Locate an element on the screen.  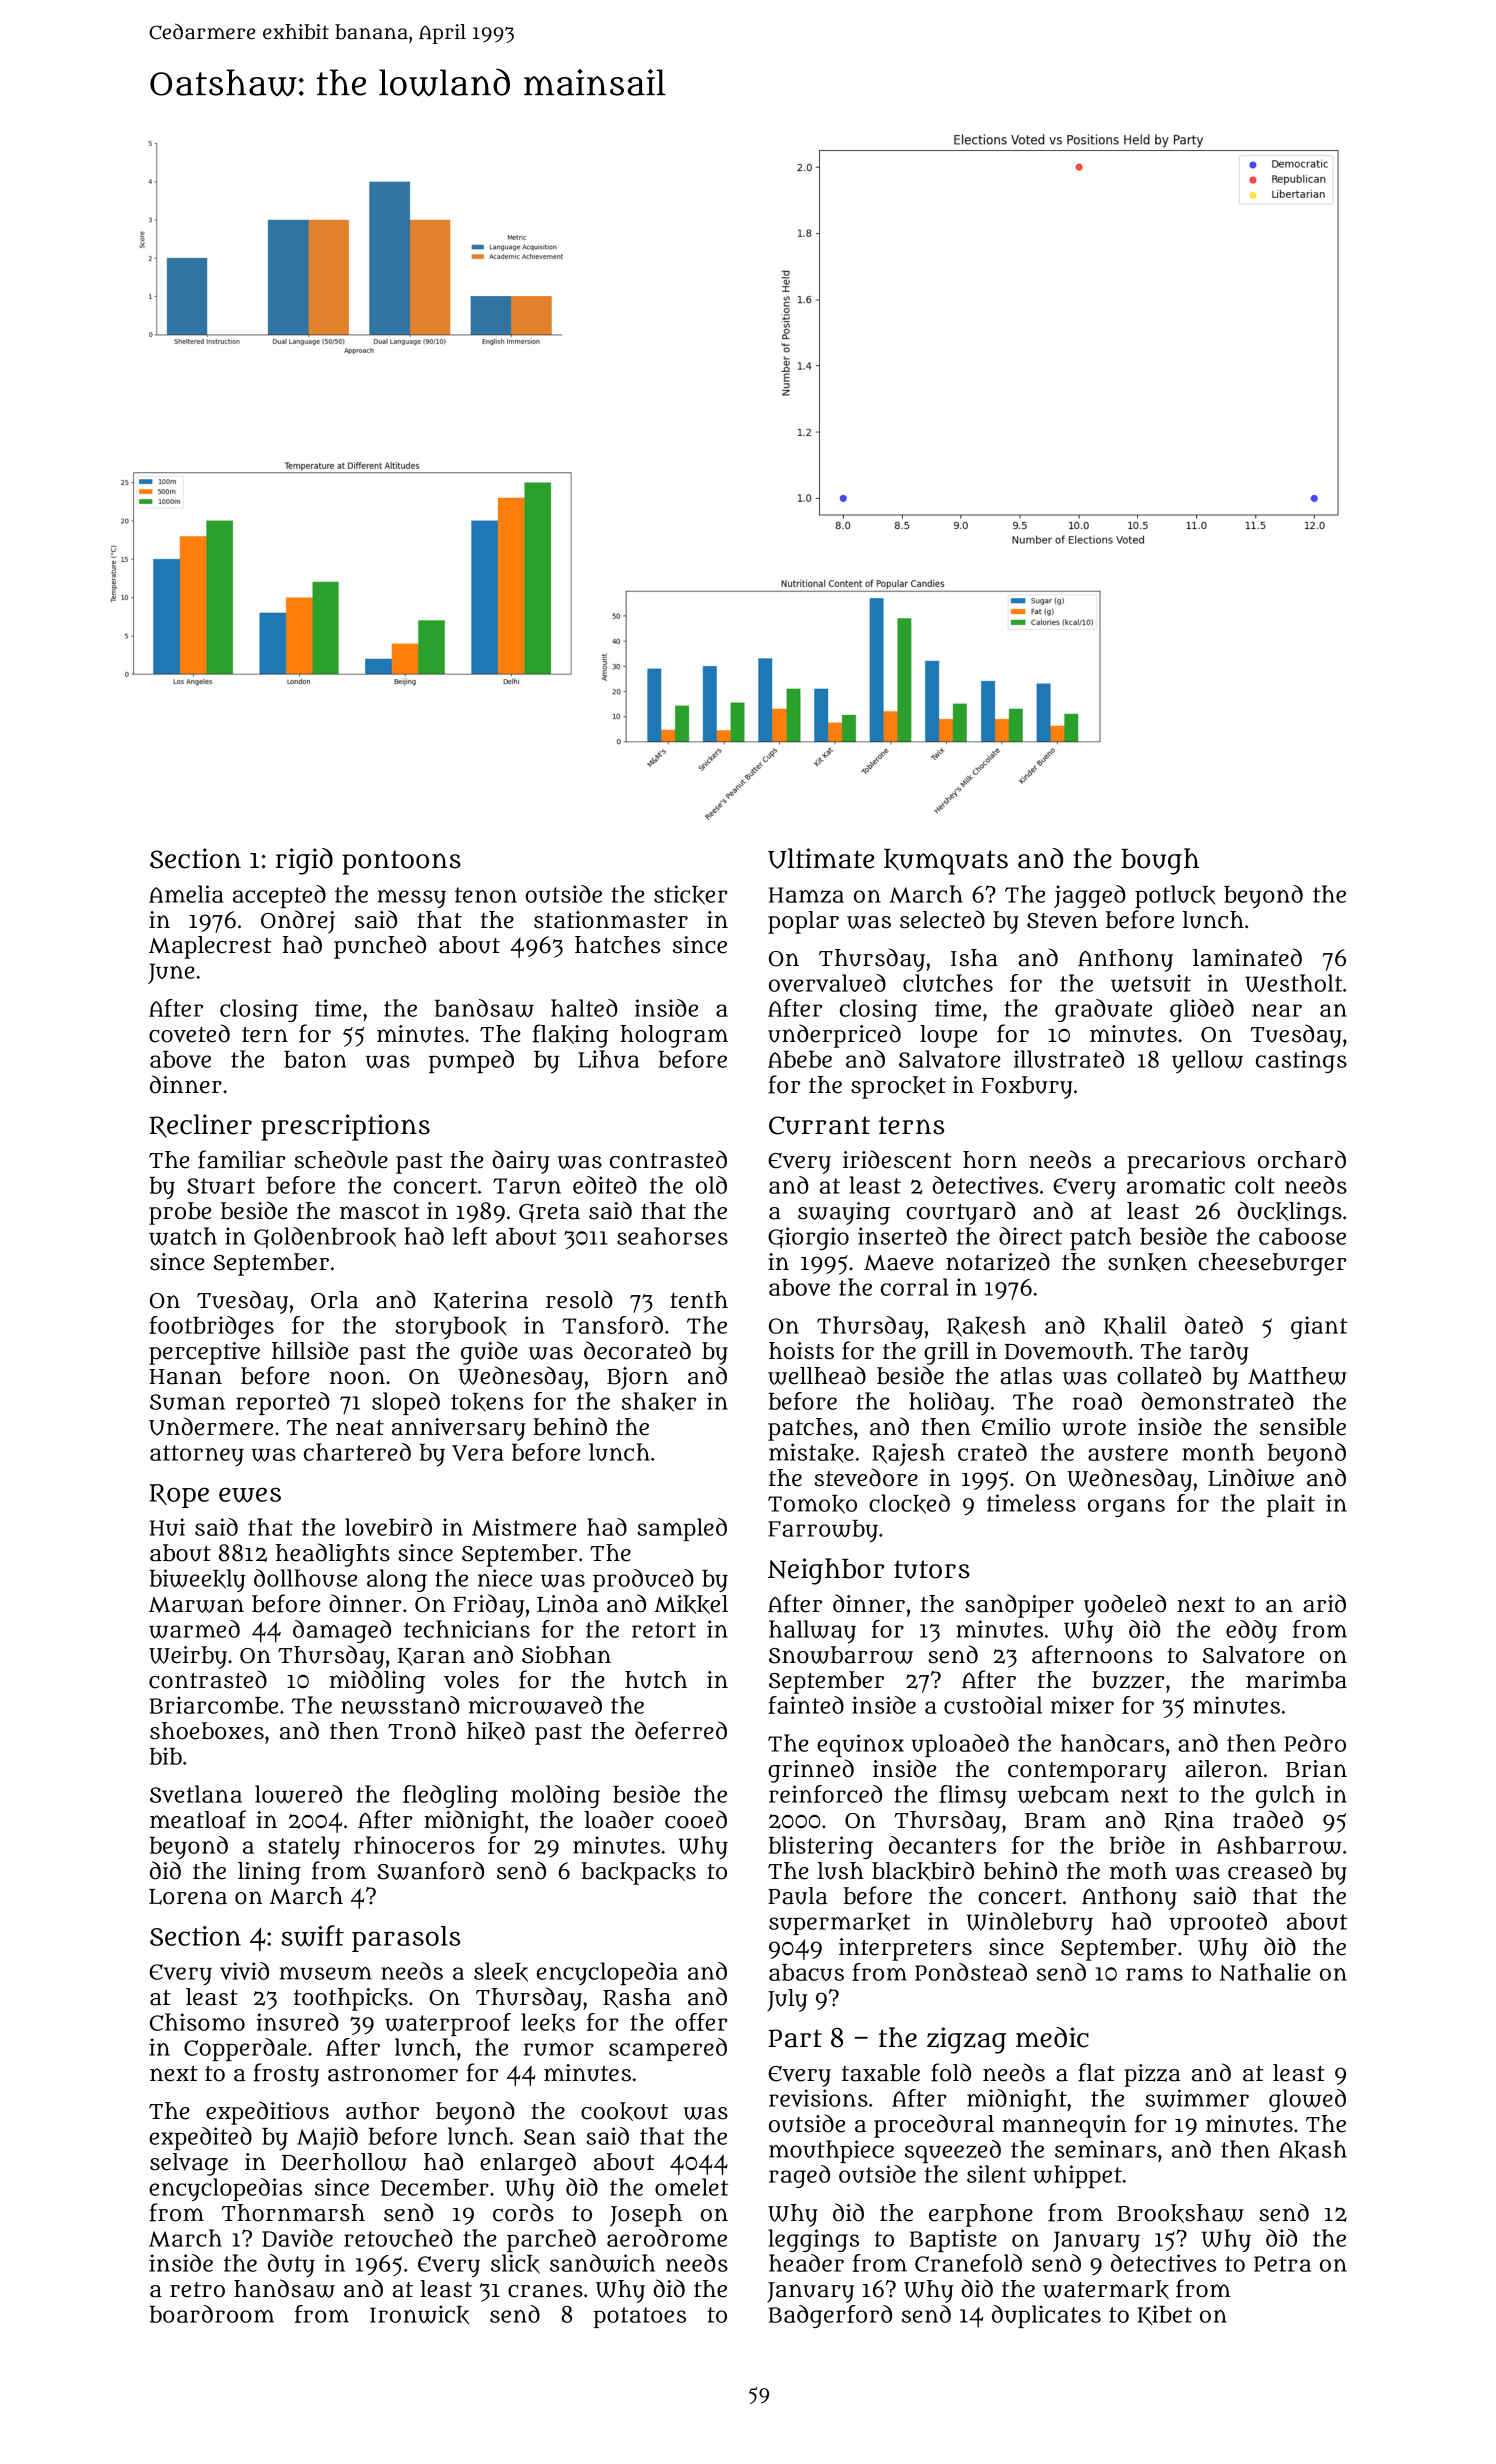
Weirby is located at coordinates (188, 1657).
